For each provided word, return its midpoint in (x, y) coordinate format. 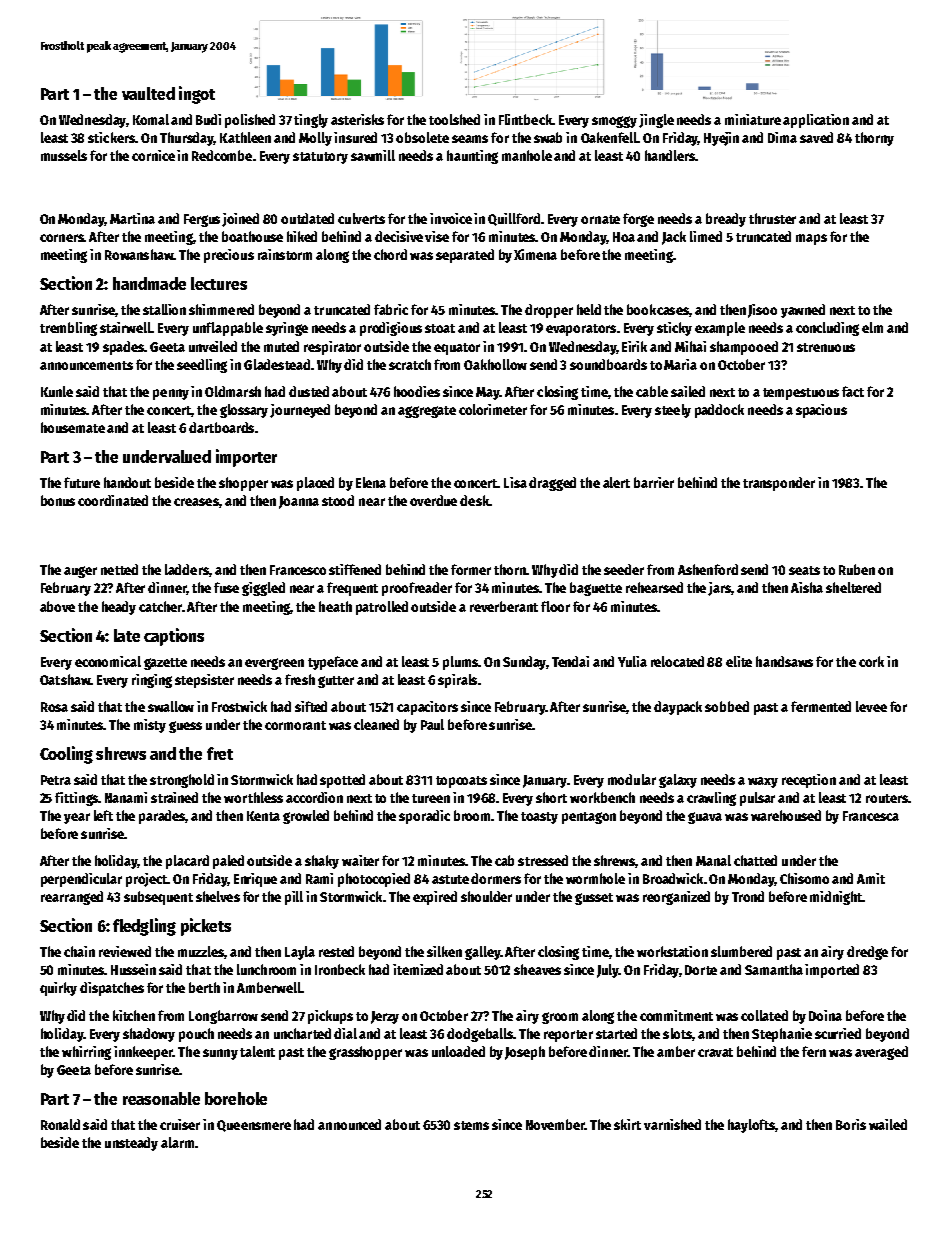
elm (872, 327)
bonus (58, 500)
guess (185, 727)
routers (887, 798)
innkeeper (143, 1053)
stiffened (355, 569)
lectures (219, 283)
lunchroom (266, 969)
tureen (431, 798)
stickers (111, 137)
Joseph (525, 1053)
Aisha (807, 587)
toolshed (454, 119)
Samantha (774, 969)
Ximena (535, 254)
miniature (753, 119)
